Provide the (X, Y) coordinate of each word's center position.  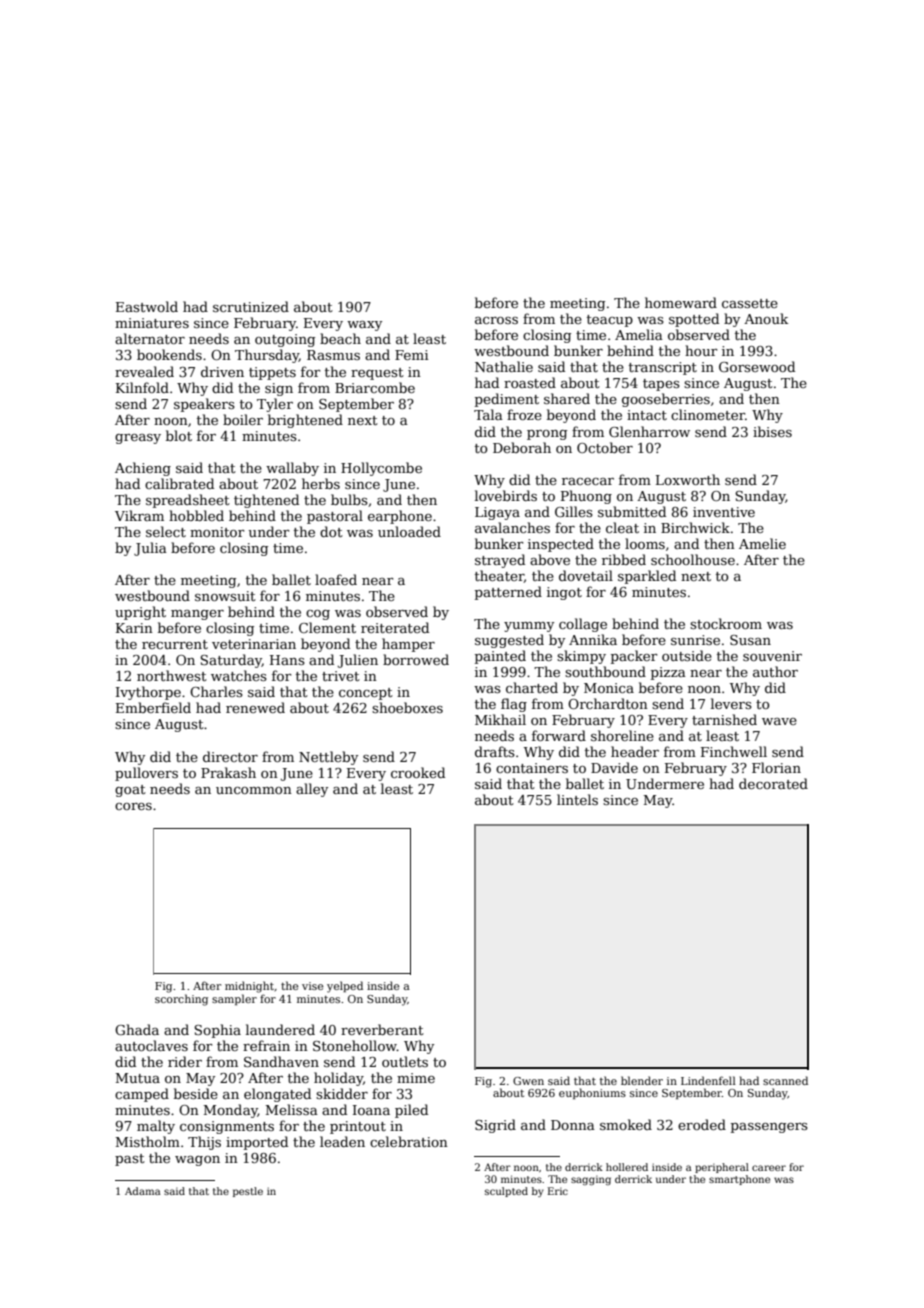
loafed (336, 579)
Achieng (143, 469)
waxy (364, 326)
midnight (249, 987)
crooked (418, 772)
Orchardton (608, 703)
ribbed (624, 559)
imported (257, 1143)
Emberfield (153, 707)
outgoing (285, 340)
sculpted (506, 1192)
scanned (785, 1080)
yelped (345, 987)
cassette (750, 303)
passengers (769, 1128)
